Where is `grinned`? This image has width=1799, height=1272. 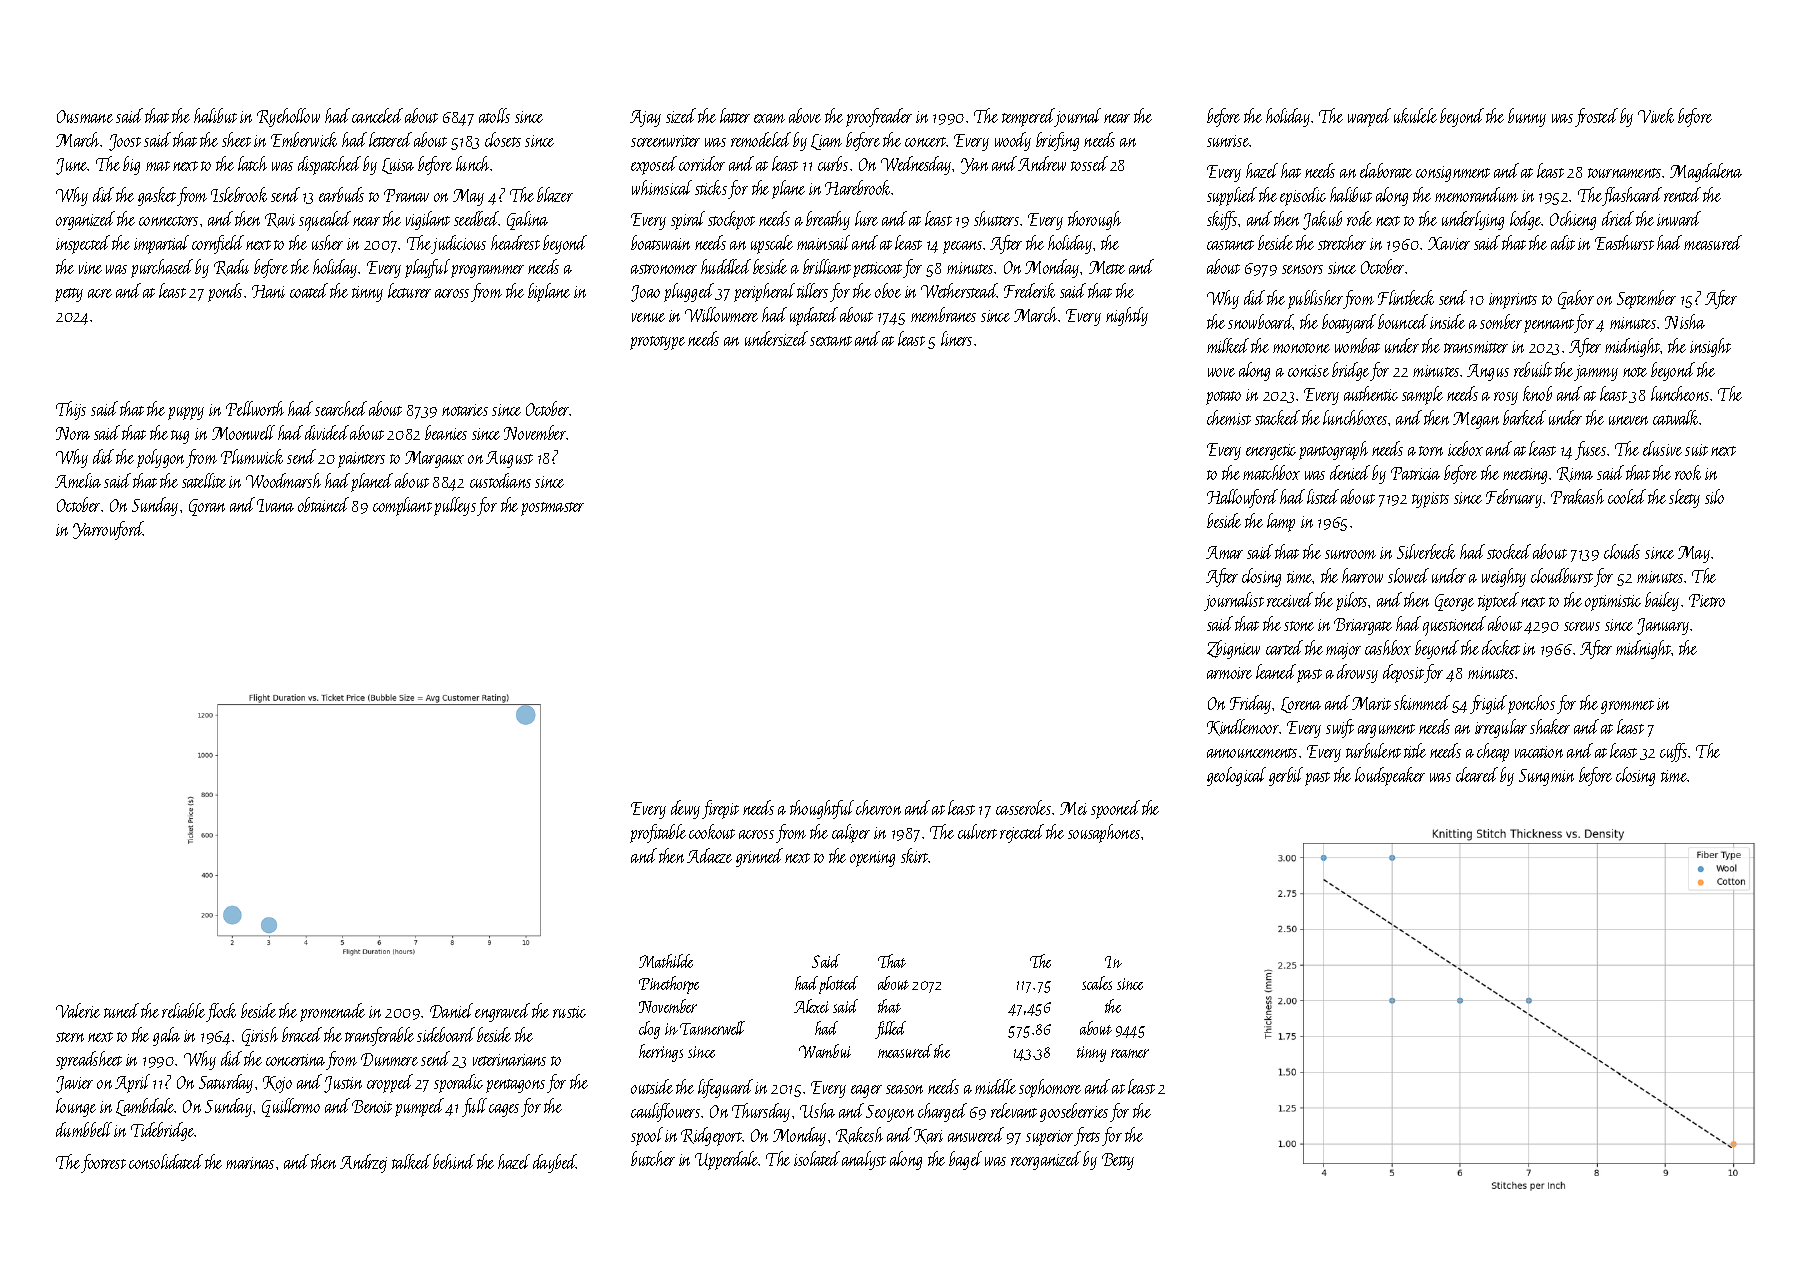
grinned is located at coordinates (759, 857).
